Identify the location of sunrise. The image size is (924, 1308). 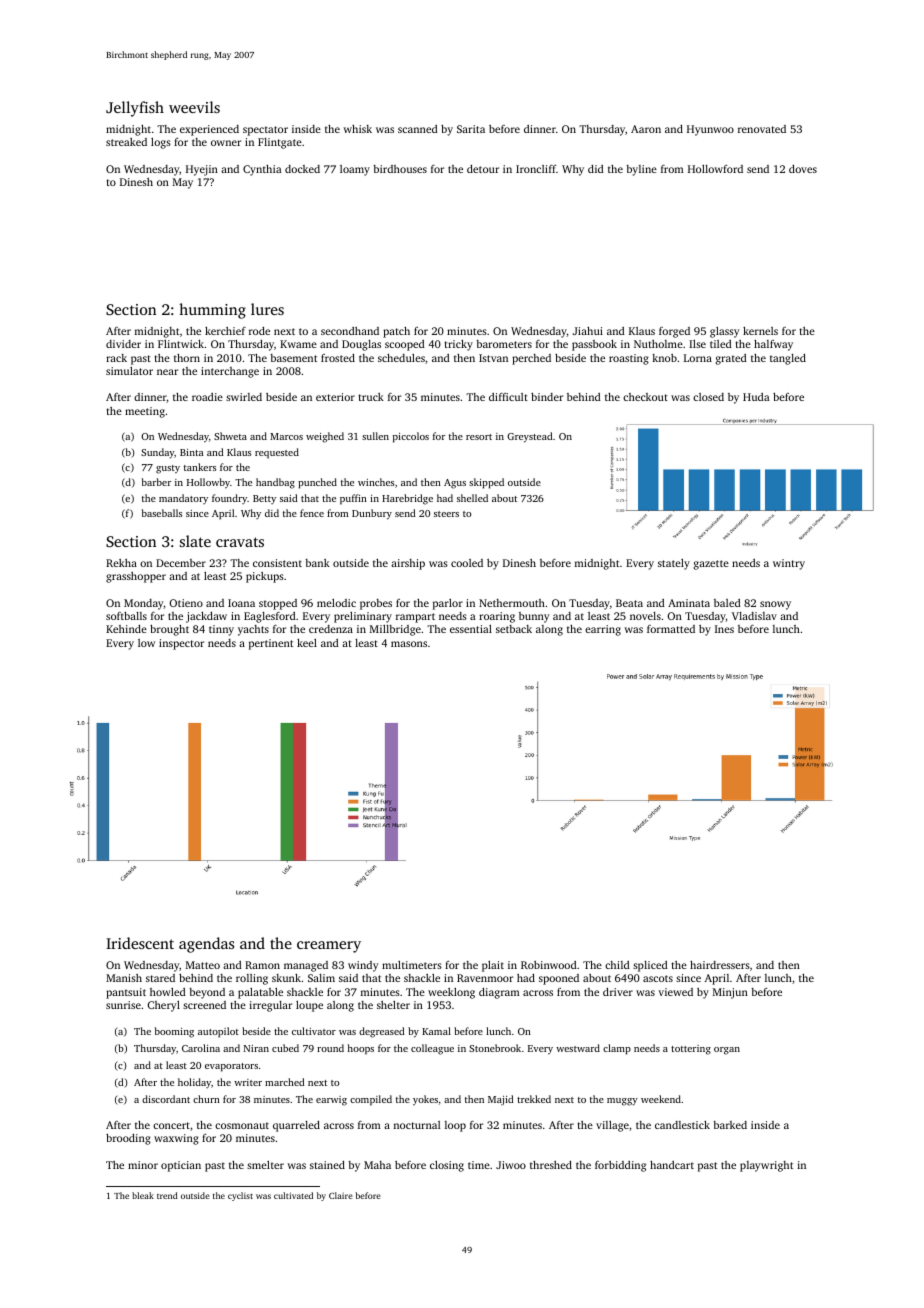
(123, 1005).
